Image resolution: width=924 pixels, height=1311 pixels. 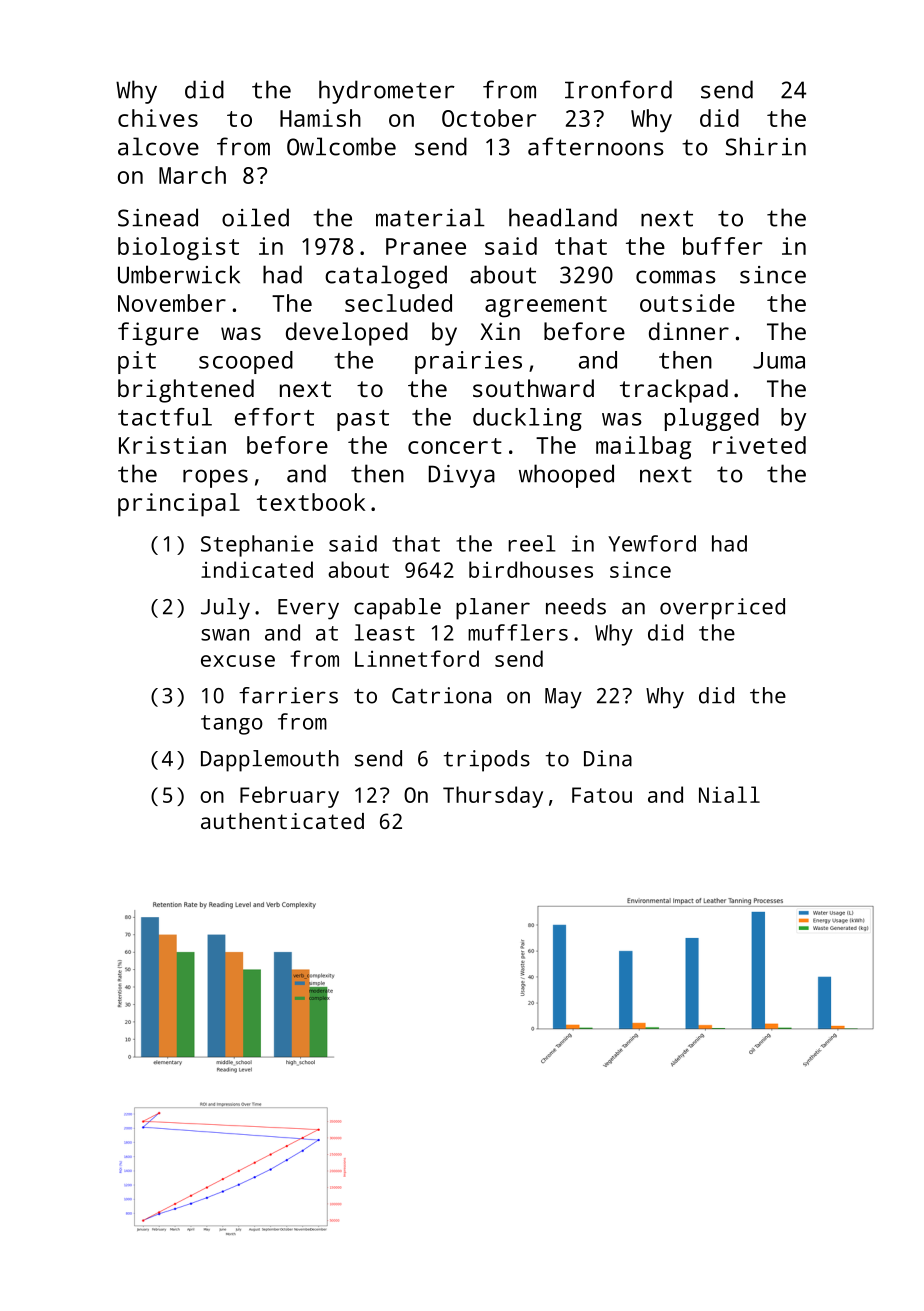 I want to click on scooped, so click(x=246, y=362).
